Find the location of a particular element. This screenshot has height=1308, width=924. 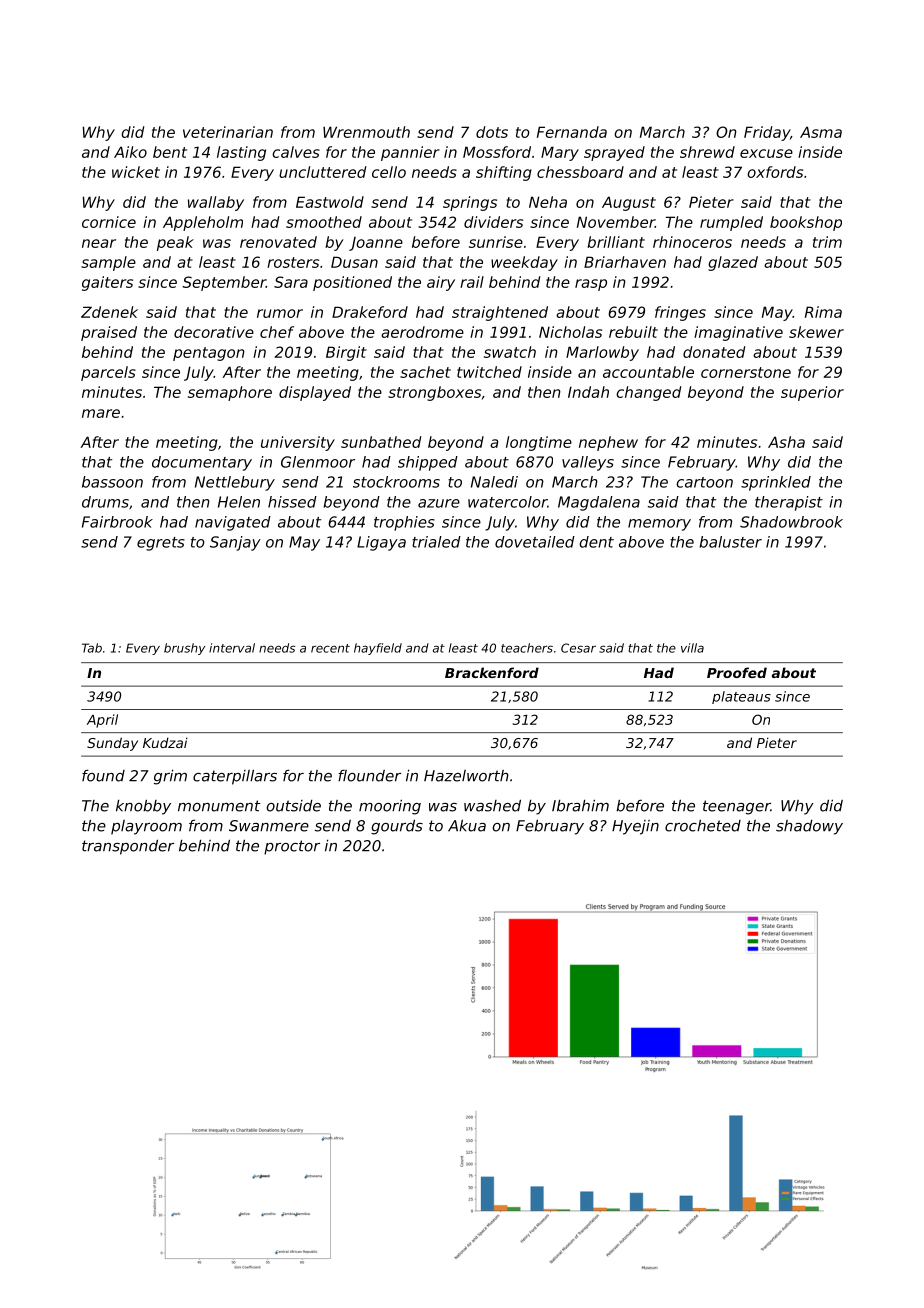

Cesar is located at coordinates (578, 648).
